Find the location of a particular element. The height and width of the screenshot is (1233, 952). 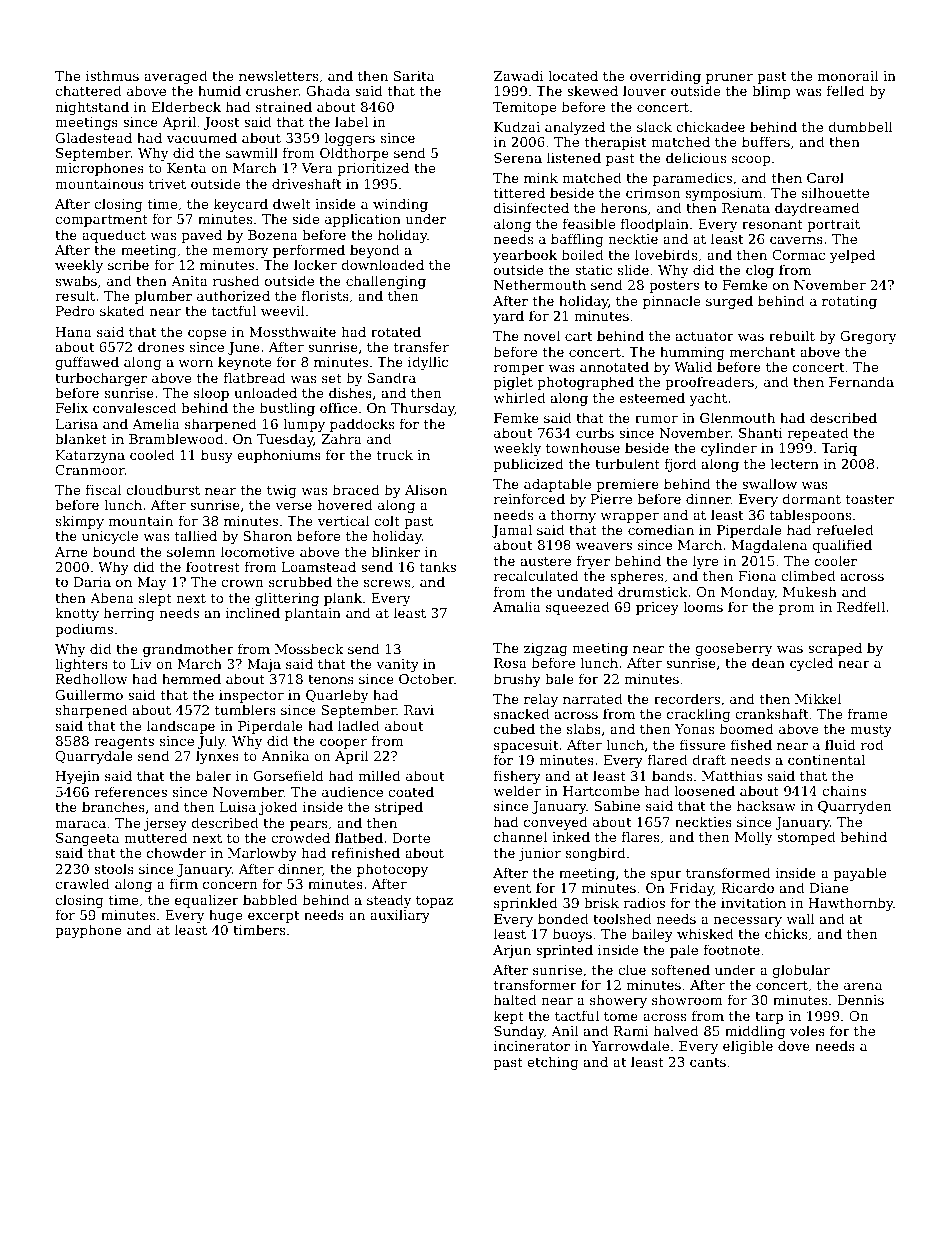

isthmus is located at coordinates (112, 75).
